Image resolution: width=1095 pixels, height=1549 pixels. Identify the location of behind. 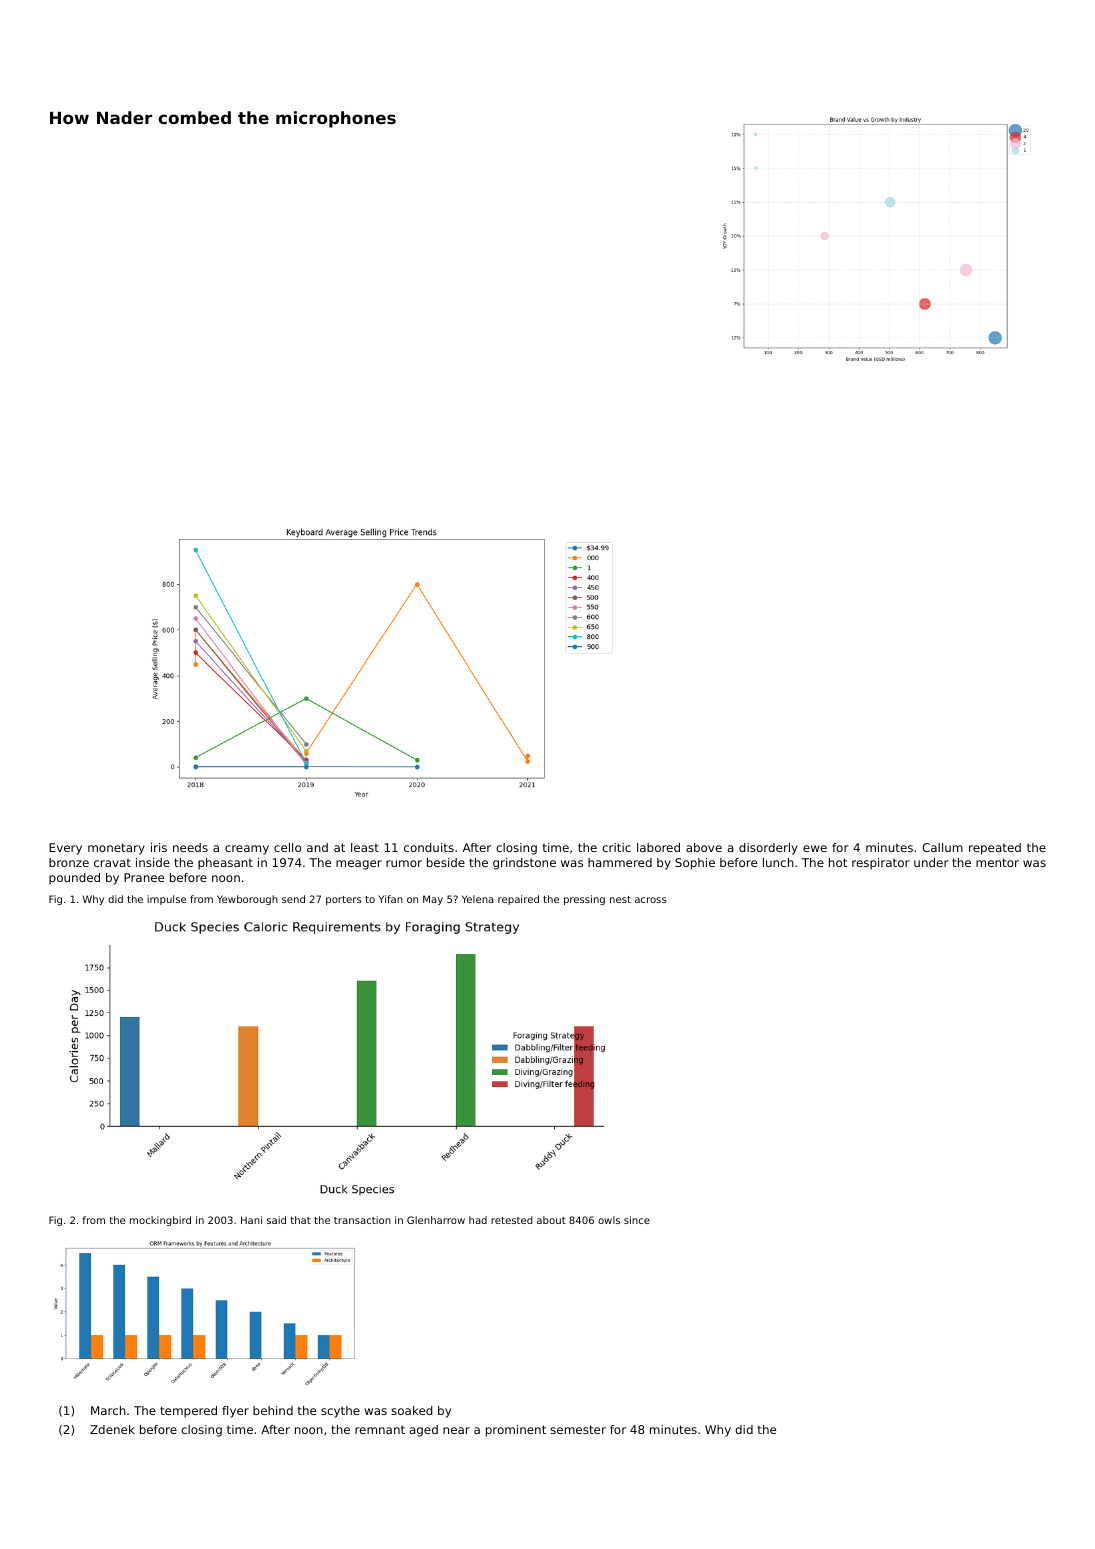
(273, 1410).
